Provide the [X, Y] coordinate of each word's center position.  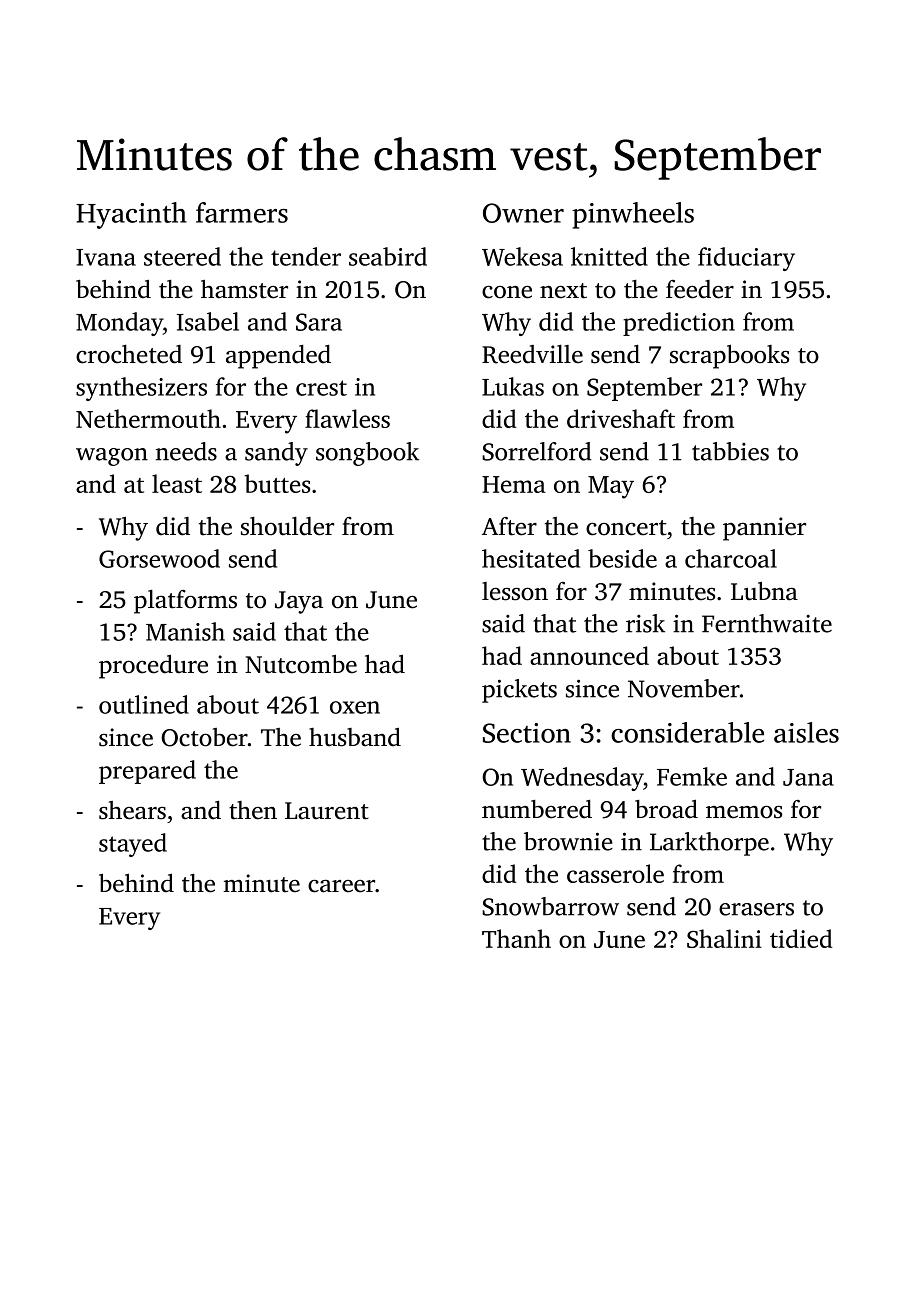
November [684, 688]
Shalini [724, 938]
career [341, 886]
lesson [515, 591]
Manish [185, 631]
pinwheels [633, 215]
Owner [523, 213]
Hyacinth [131, 215]
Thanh [516, 938]
